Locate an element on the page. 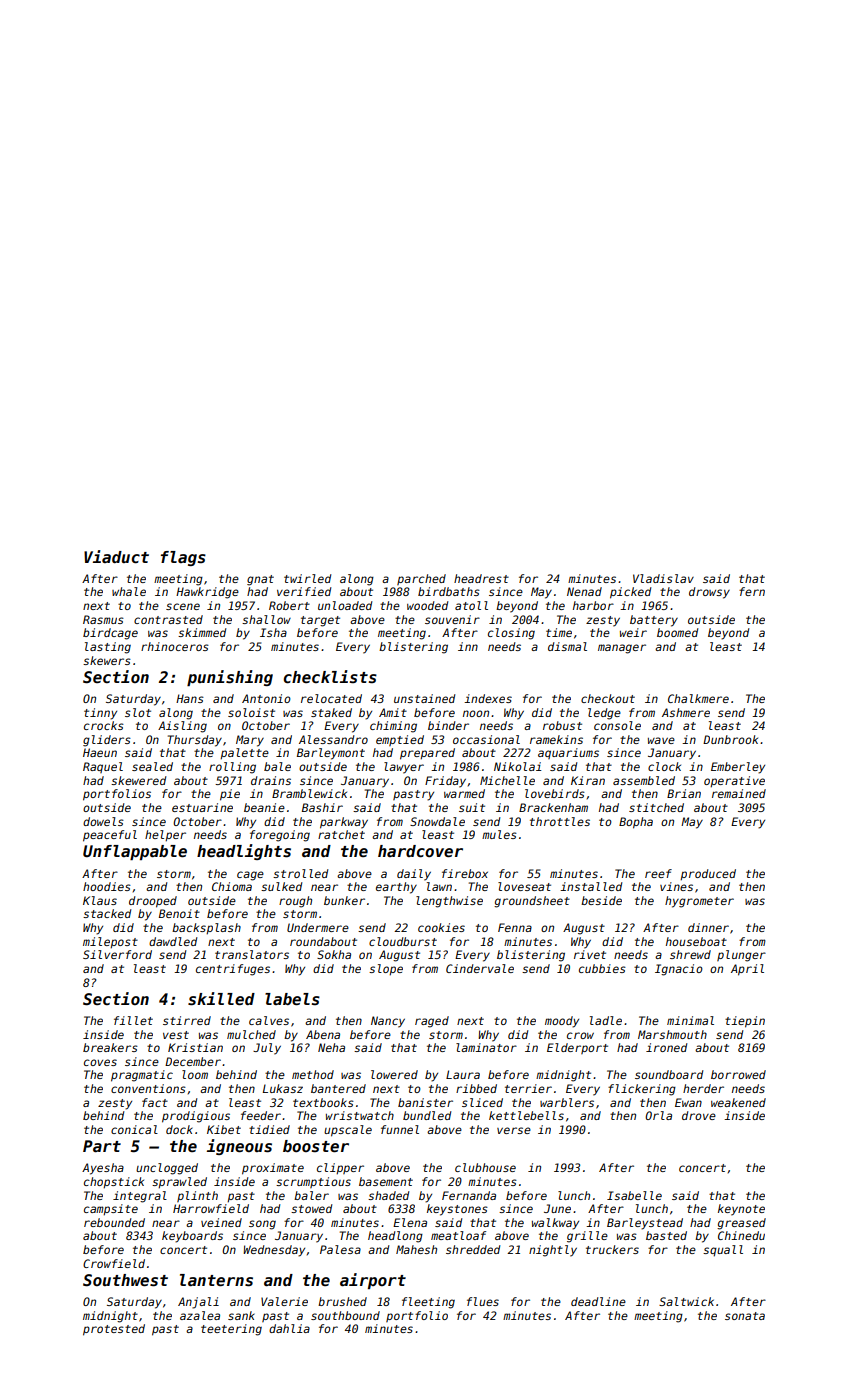 The height and width of the document is (1400, 849). Silverford is located at coordinates (117, 954).
